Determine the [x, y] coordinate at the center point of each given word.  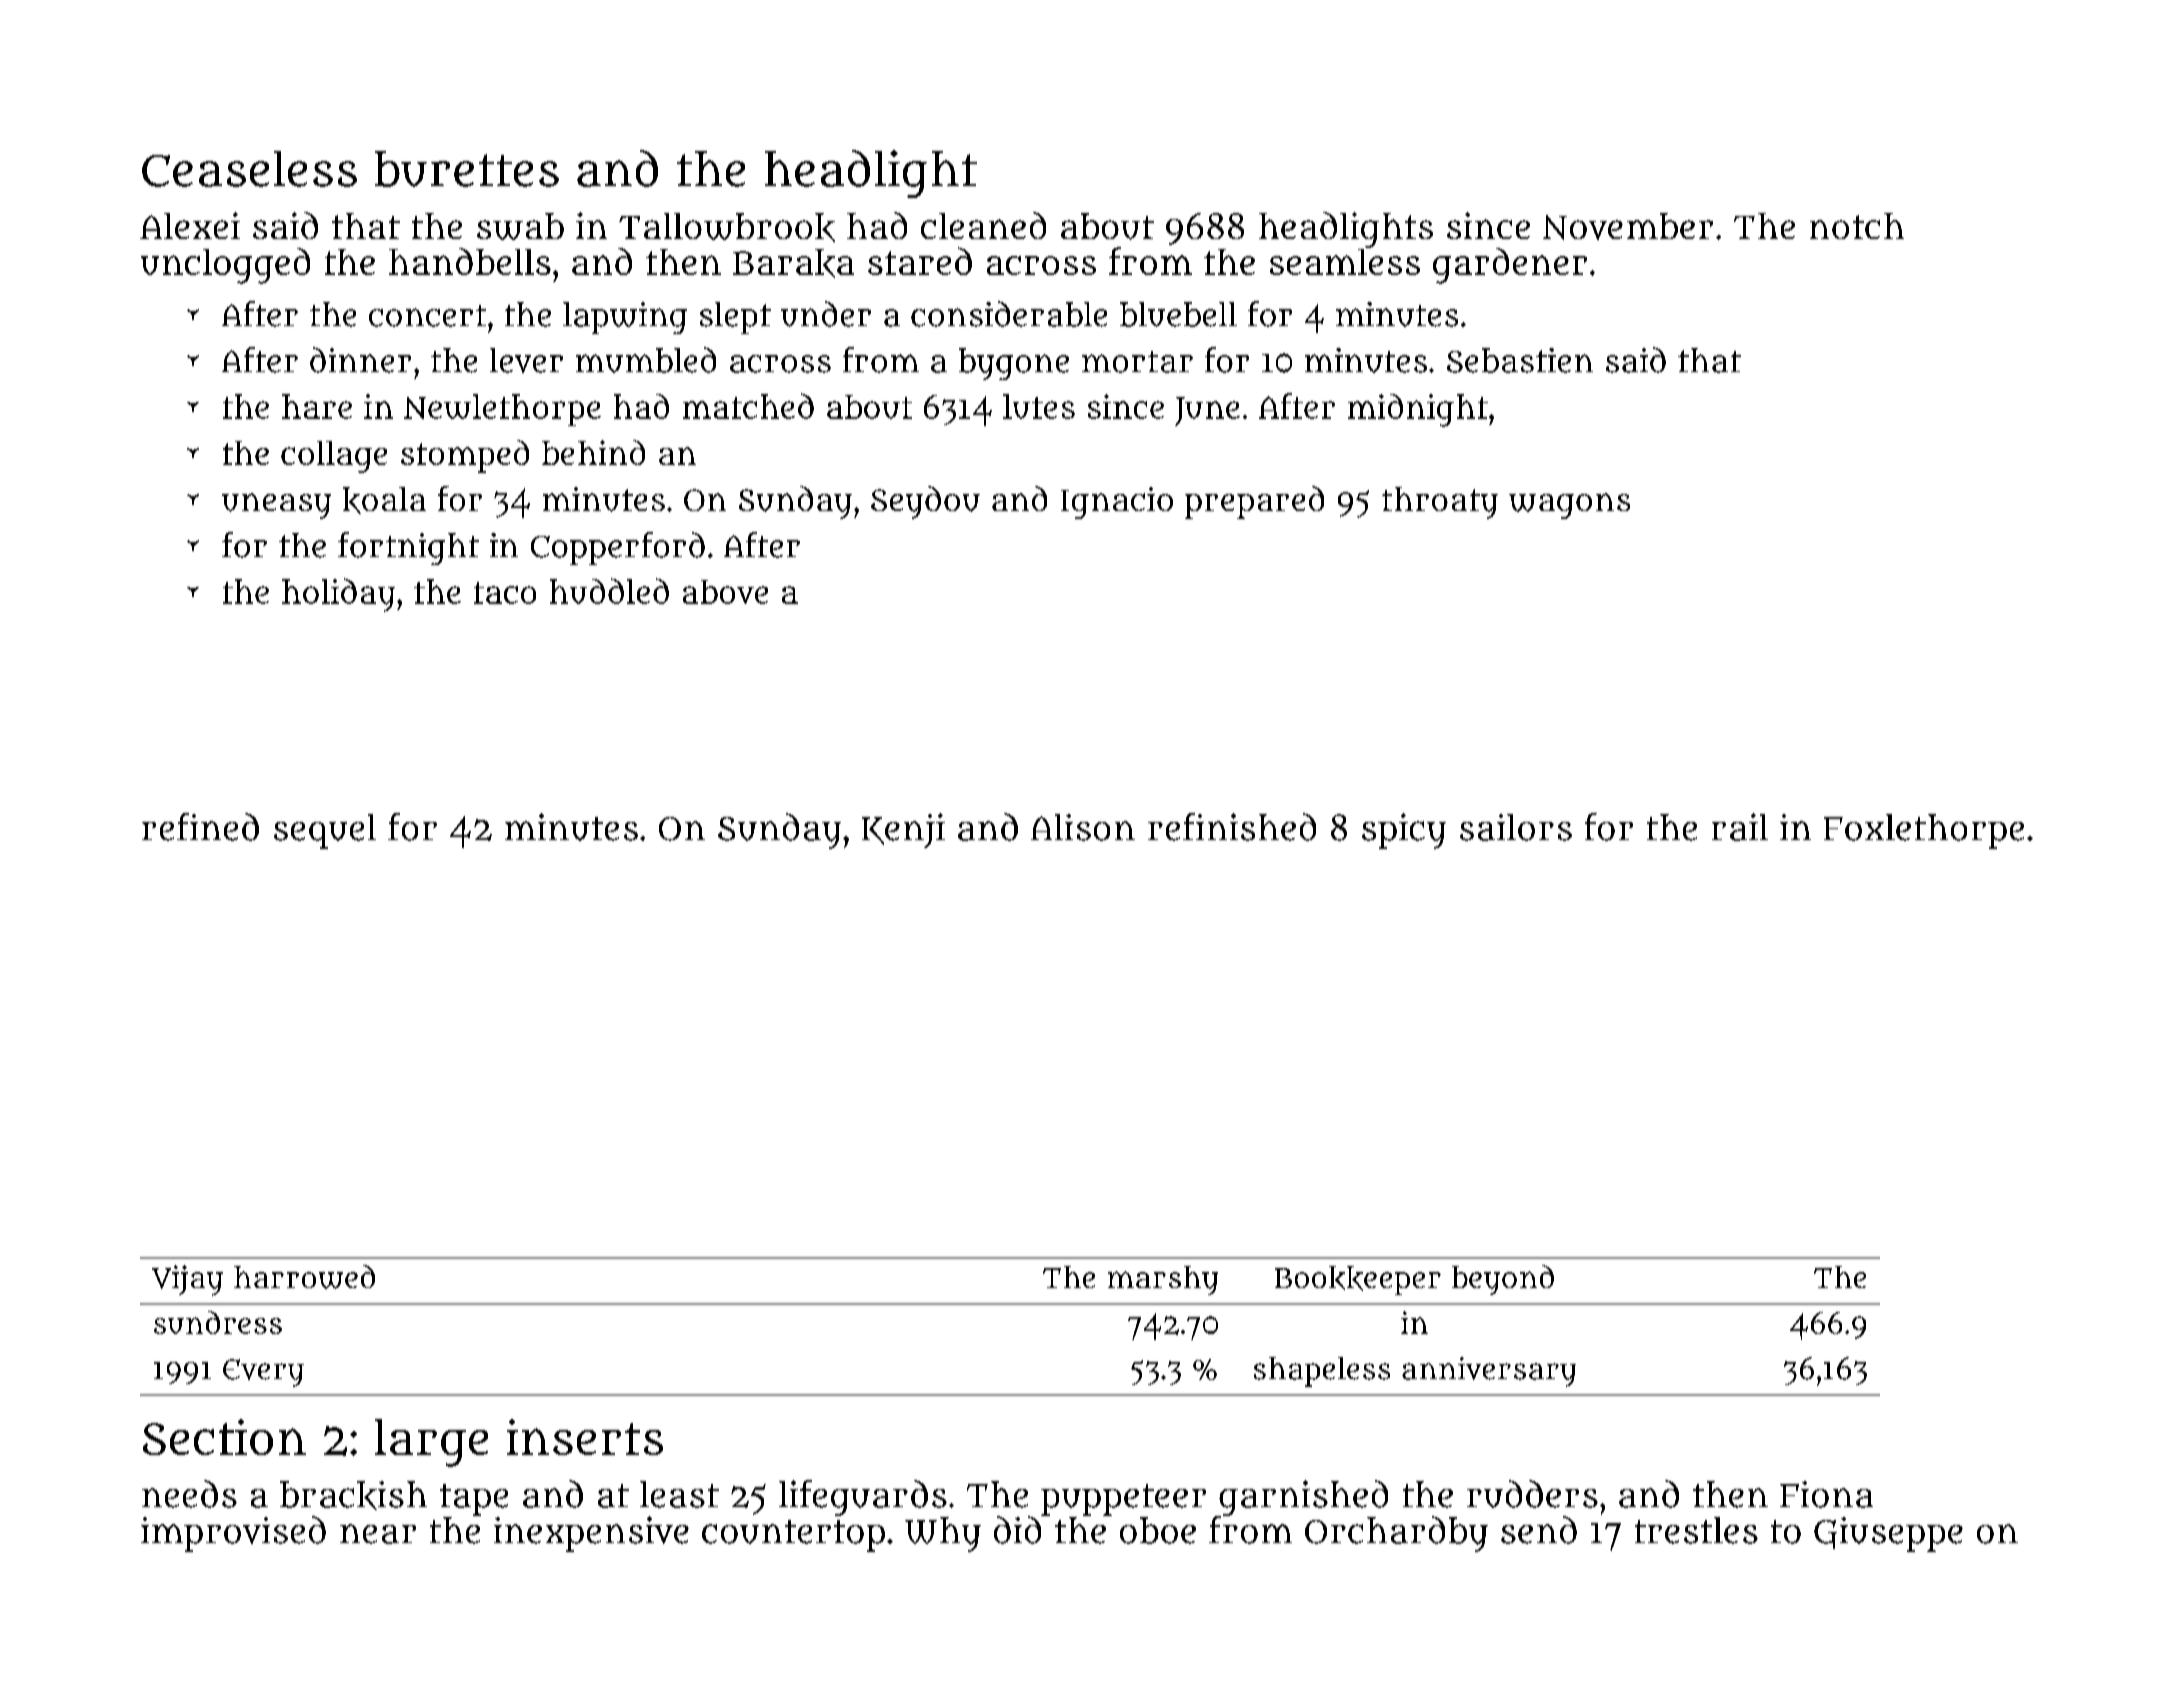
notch [1857, 226]
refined [200, 827]
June [1207, 411]
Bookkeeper [1358, 1280]
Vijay [187, 1280]
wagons [1569, 506]
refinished [1232, 827]
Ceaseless [249, 169]
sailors [1516, 827]
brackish [353, 1495]
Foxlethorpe [1924, 831]
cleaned [983, 225]
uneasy [276, 506]
